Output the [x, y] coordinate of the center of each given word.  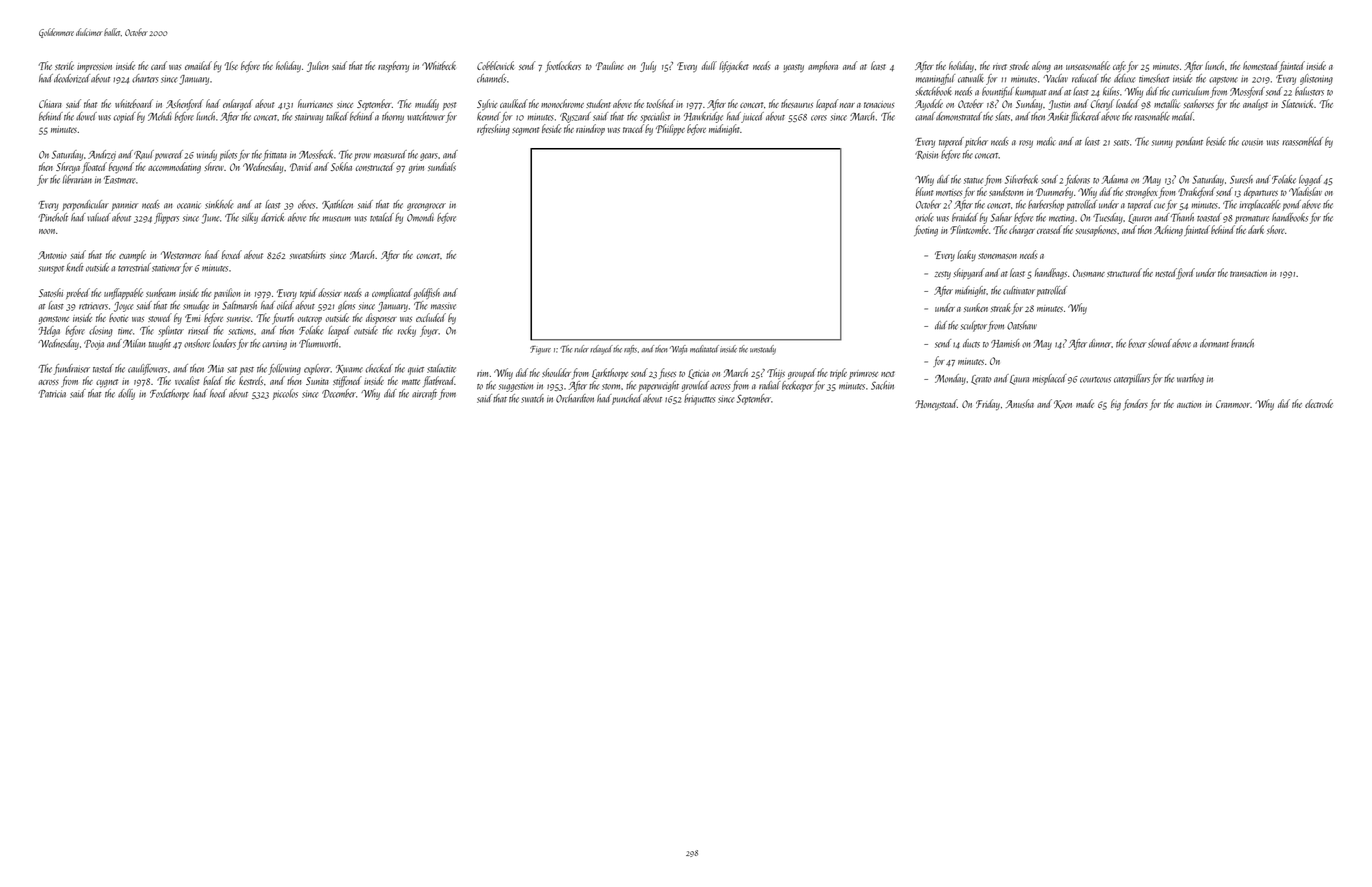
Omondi [420, 217]
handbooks [1290, 217]
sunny [1162, 144]
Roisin [926, 155]
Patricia [52, 394]
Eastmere [119, 180]
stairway [309, 119]
